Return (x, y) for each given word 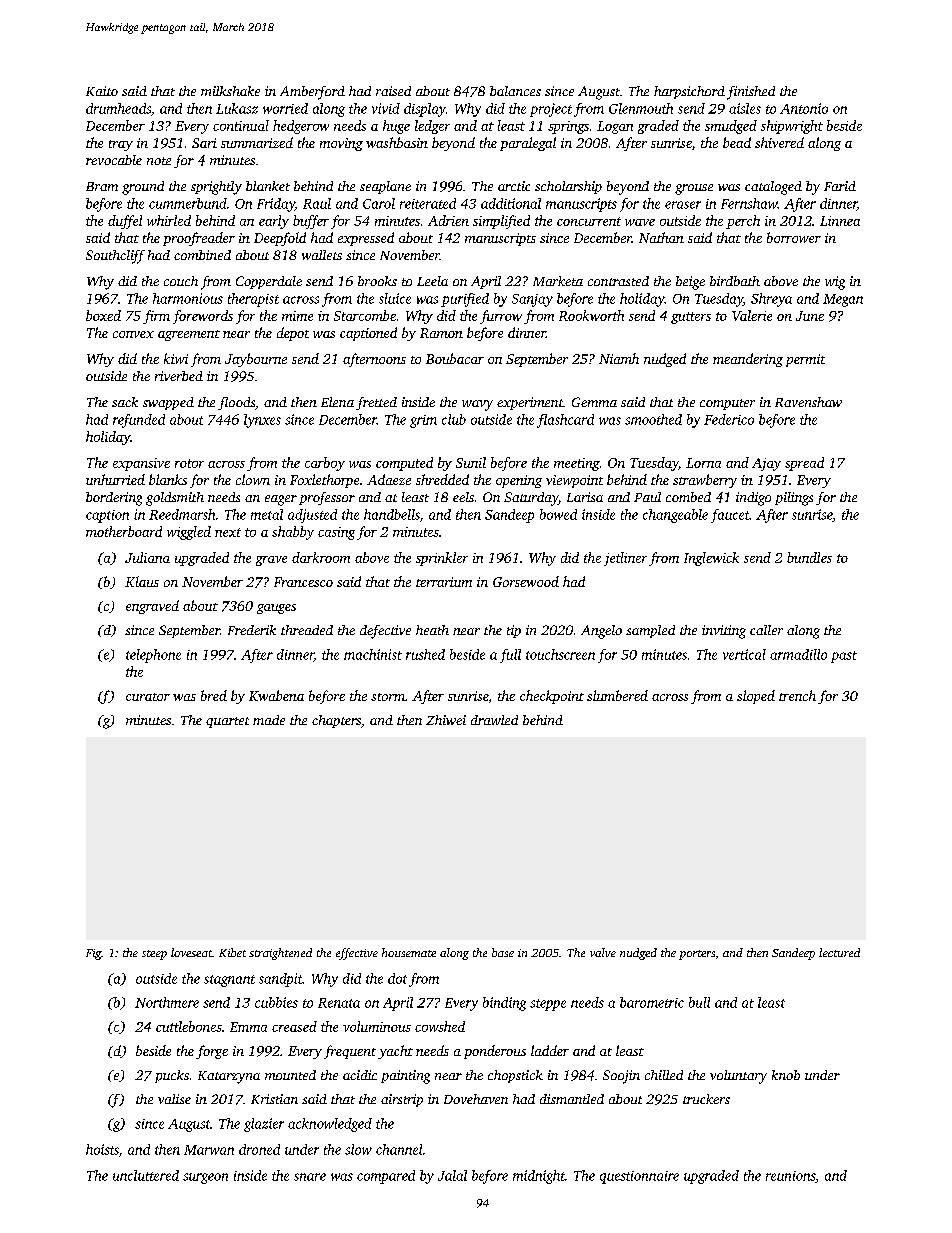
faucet (730, 516)
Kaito (102, 91)
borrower (794, 237)
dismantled (572, 1099)
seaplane (385, 187)
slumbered (617, 695)
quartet (227, 722)
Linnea (840, 221)
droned (259, 1149)
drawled (494, 720)
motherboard (124, 531)
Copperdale (269, 282)
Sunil (471, 462)
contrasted (618, 281)
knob (786, 1075)
